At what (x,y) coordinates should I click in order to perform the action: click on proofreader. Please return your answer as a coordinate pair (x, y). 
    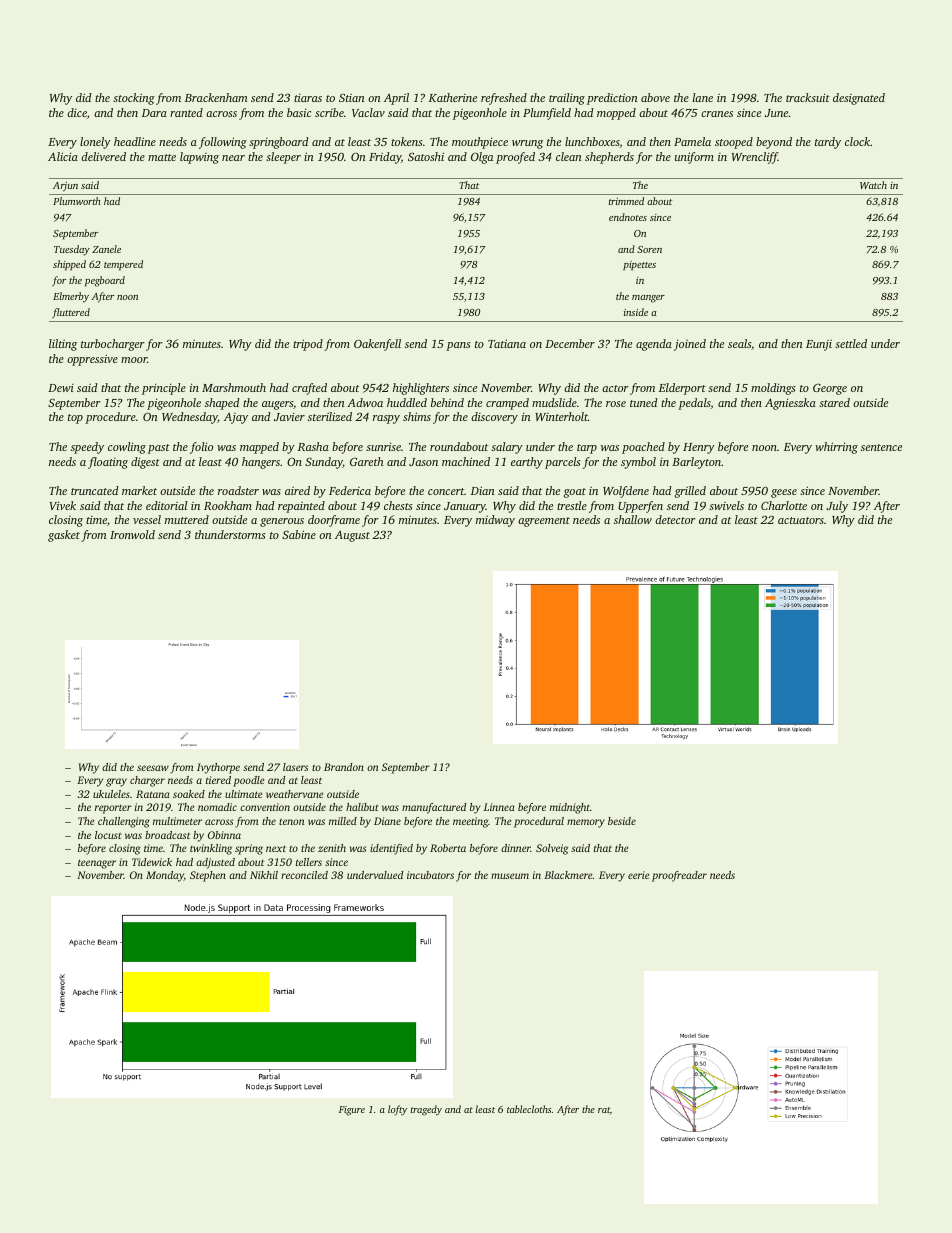
    Looking at the image, I should click on (679, 876).
